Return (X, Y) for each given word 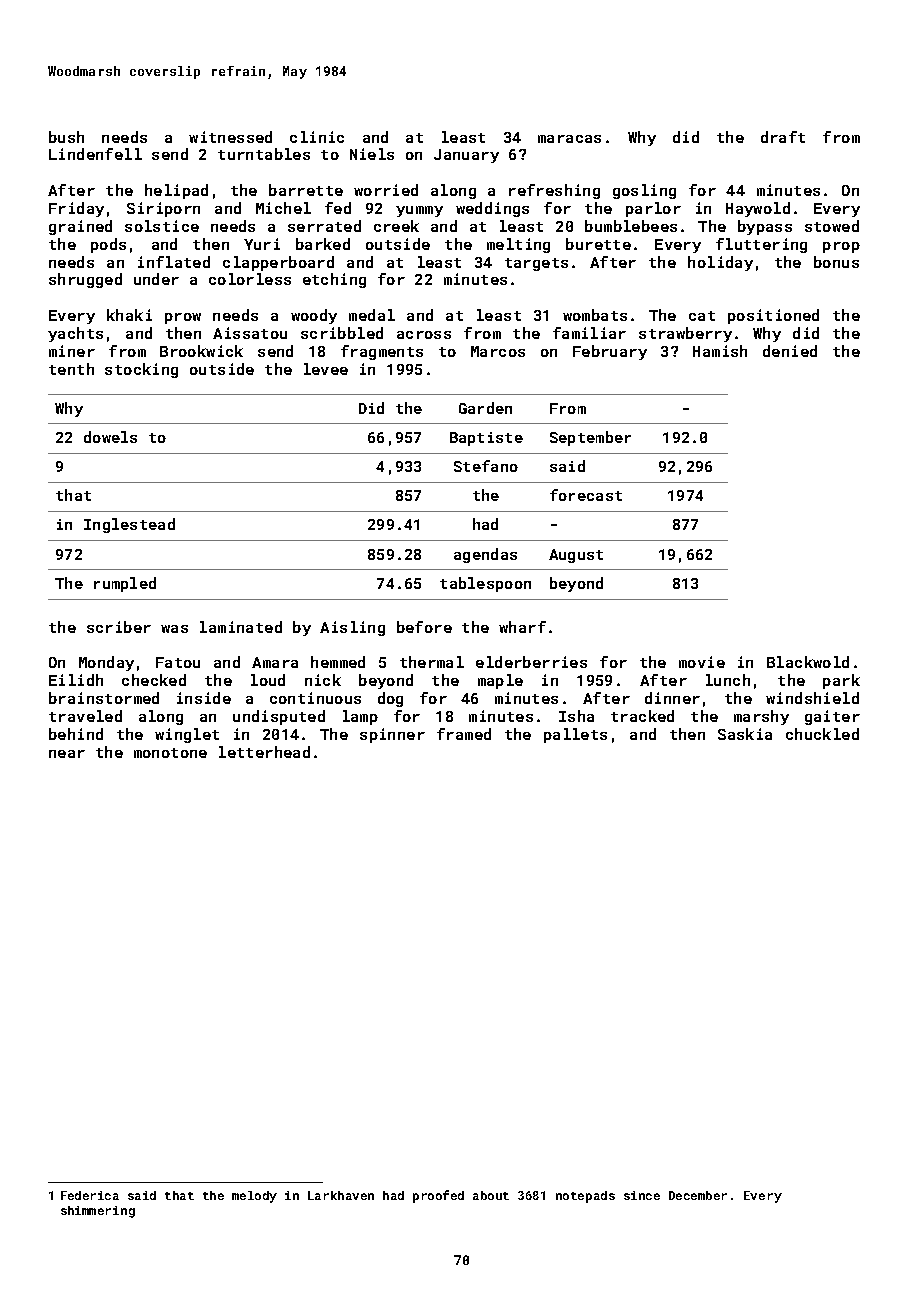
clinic (317, 137)
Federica (90, 1195)
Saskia (745, 734)
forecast (586, 495)
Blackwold (808, 662)
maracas (569, 139)
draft (783, 137)
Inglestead (129, 525)
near (67, 754)
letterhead (264, 752)
